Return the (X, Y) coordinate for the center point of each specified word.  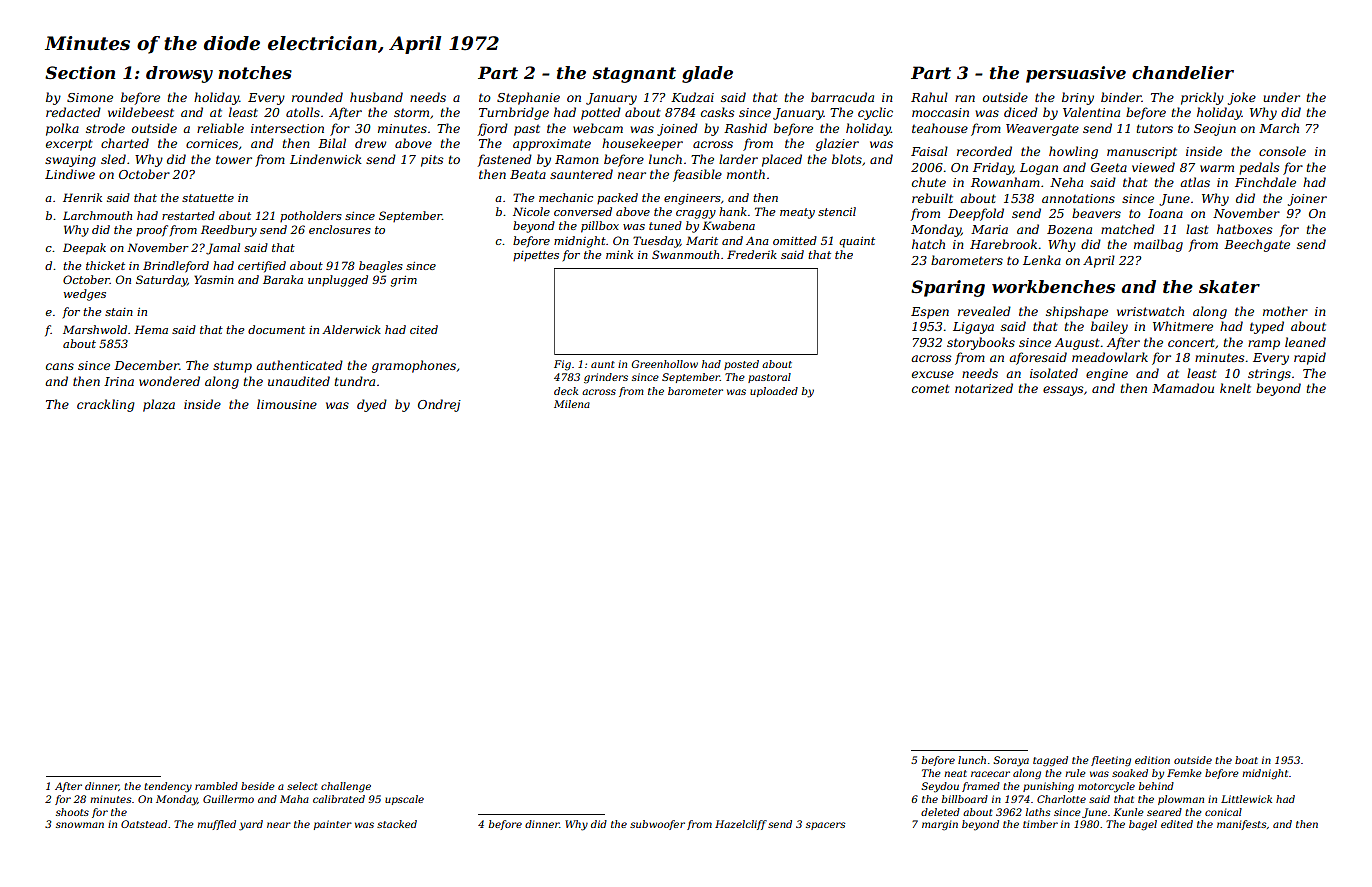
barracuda (842, 97)
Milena (572, 404)
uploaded (774, 392)
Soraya (1011, 761)
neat (955, 773)
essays (1063, 391)
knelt (1235, 388)
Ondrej (439, 405)
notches (255, 72)
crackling (106, 405)
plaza (159, 405)
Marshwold (95, 329)
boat (1246, 760)
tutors (1155, 128)
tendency (168, 787)
